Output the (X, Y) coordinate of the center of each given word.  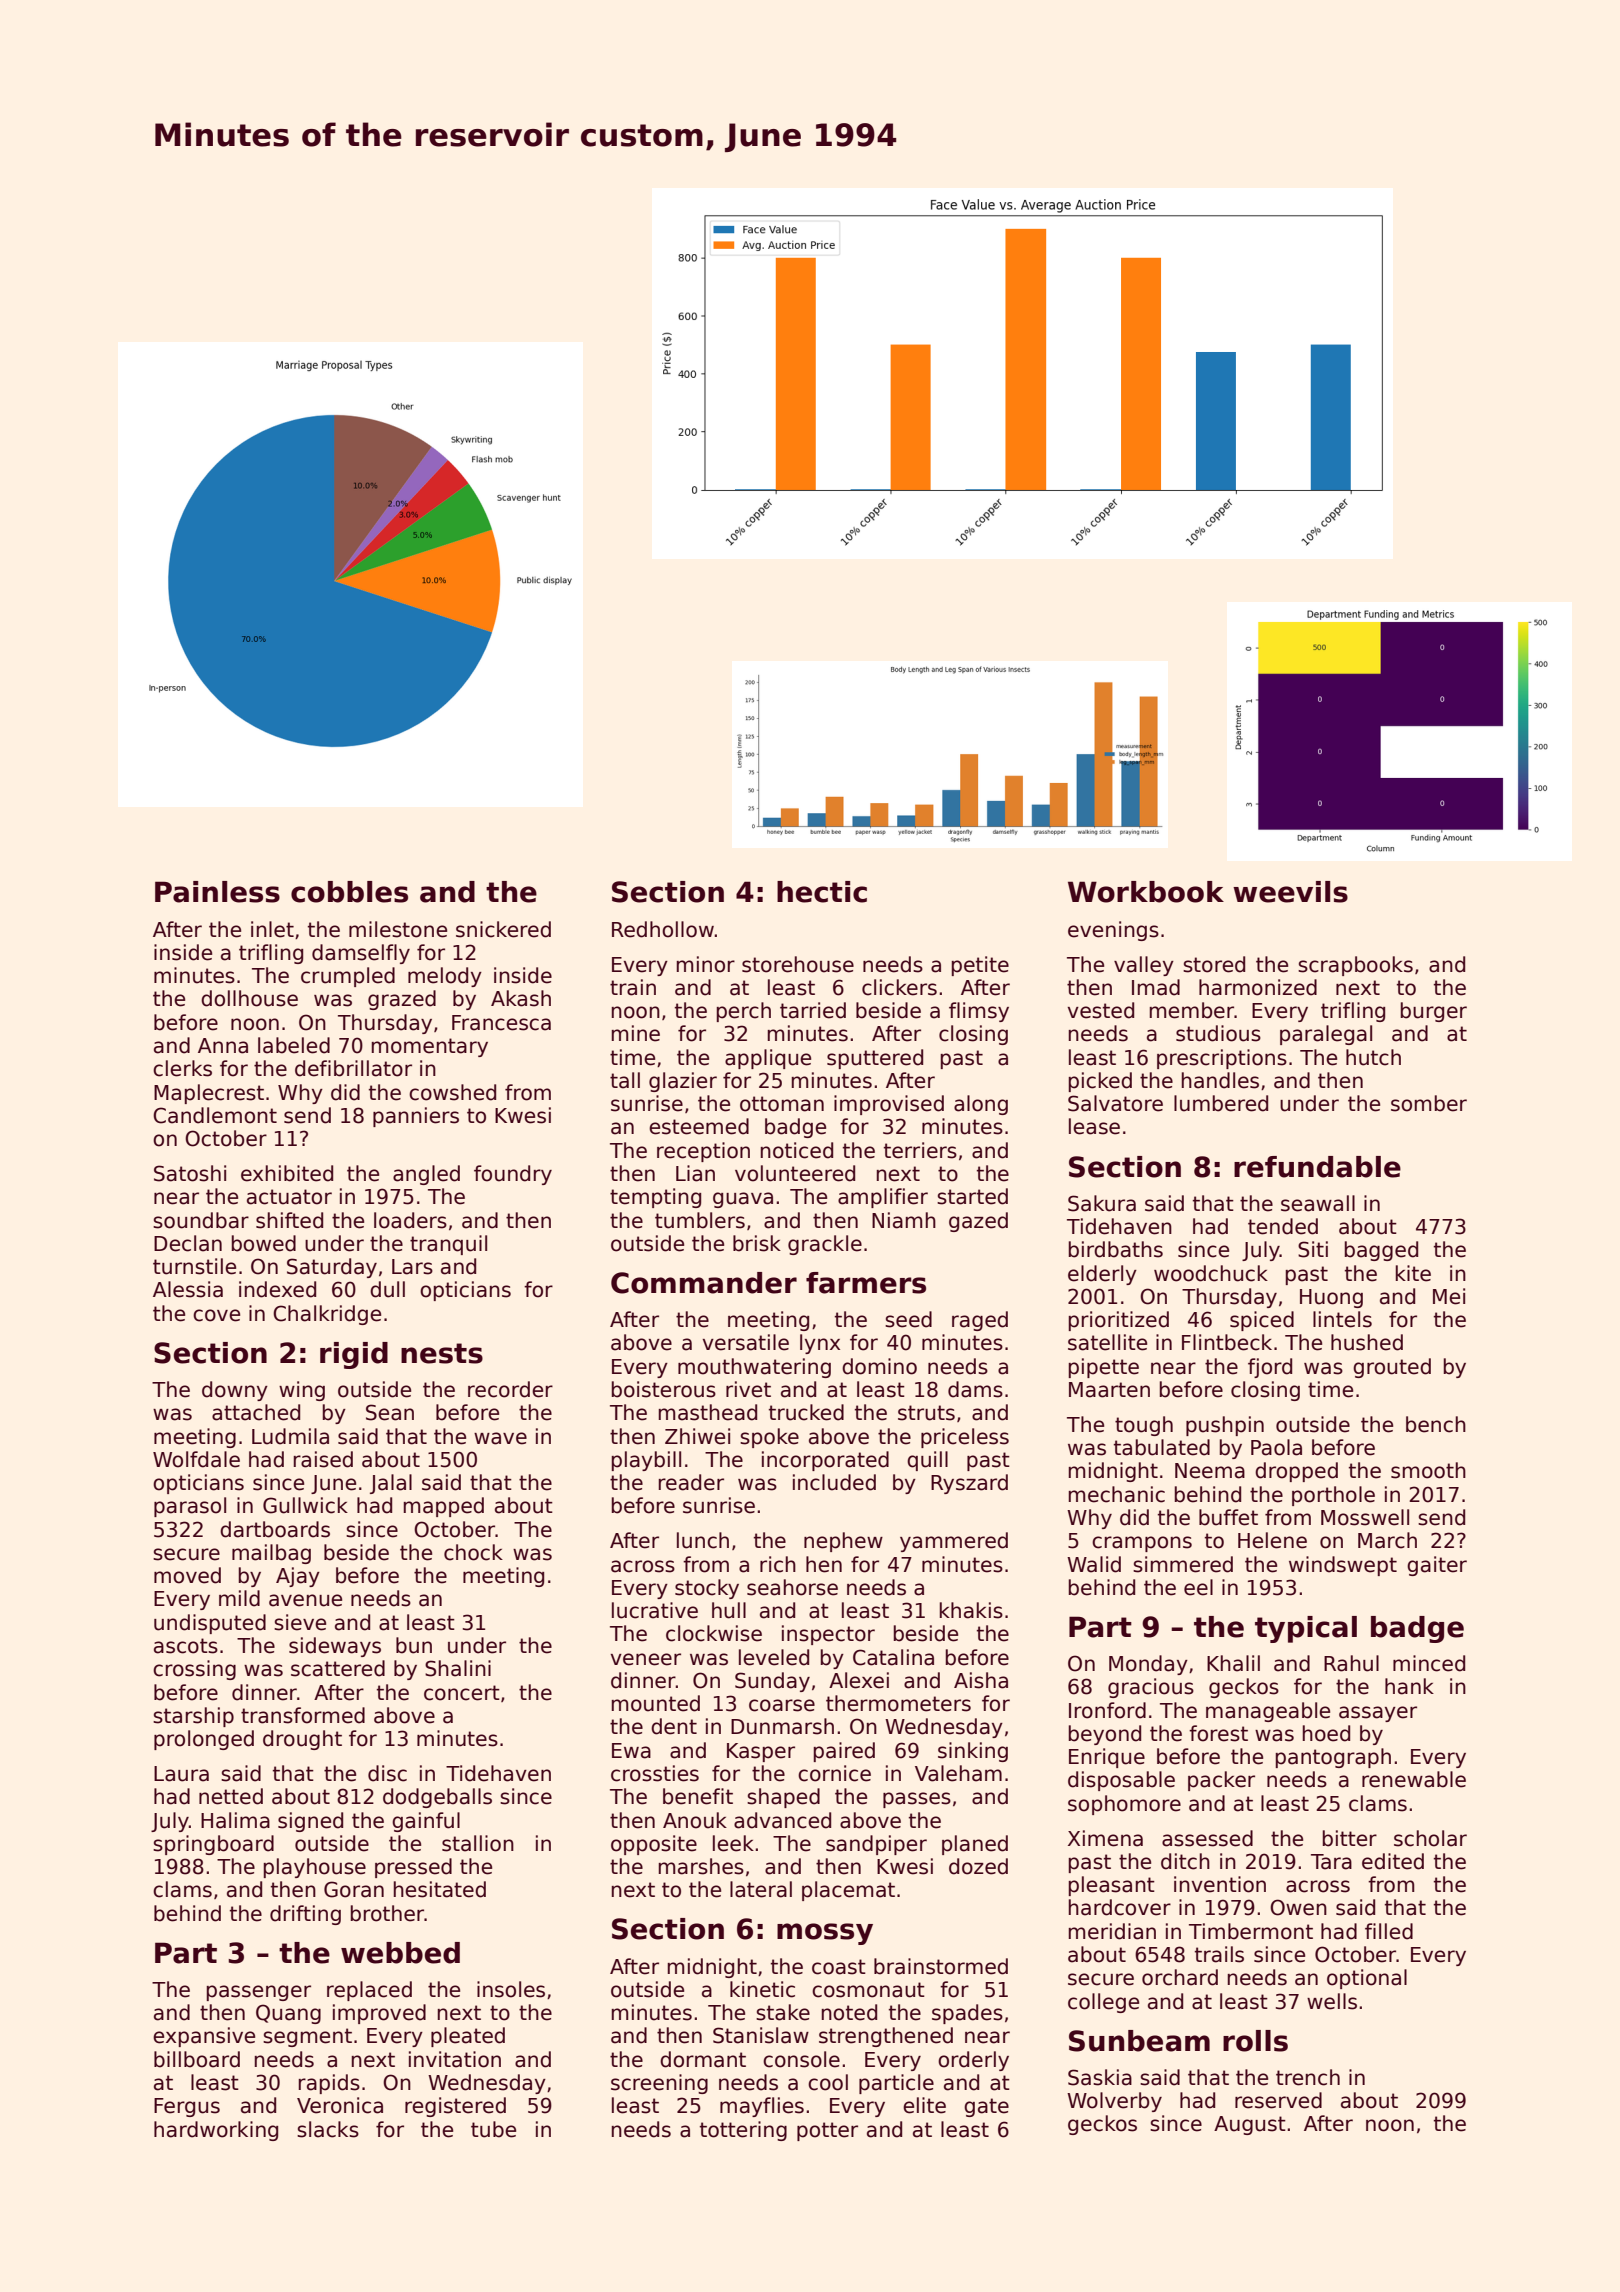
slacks (328, 2129)
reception (703, 1152)
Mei (1449, 1296)
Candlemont (215, 1115)
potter (827, 2131)
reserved (1278, 2100)
